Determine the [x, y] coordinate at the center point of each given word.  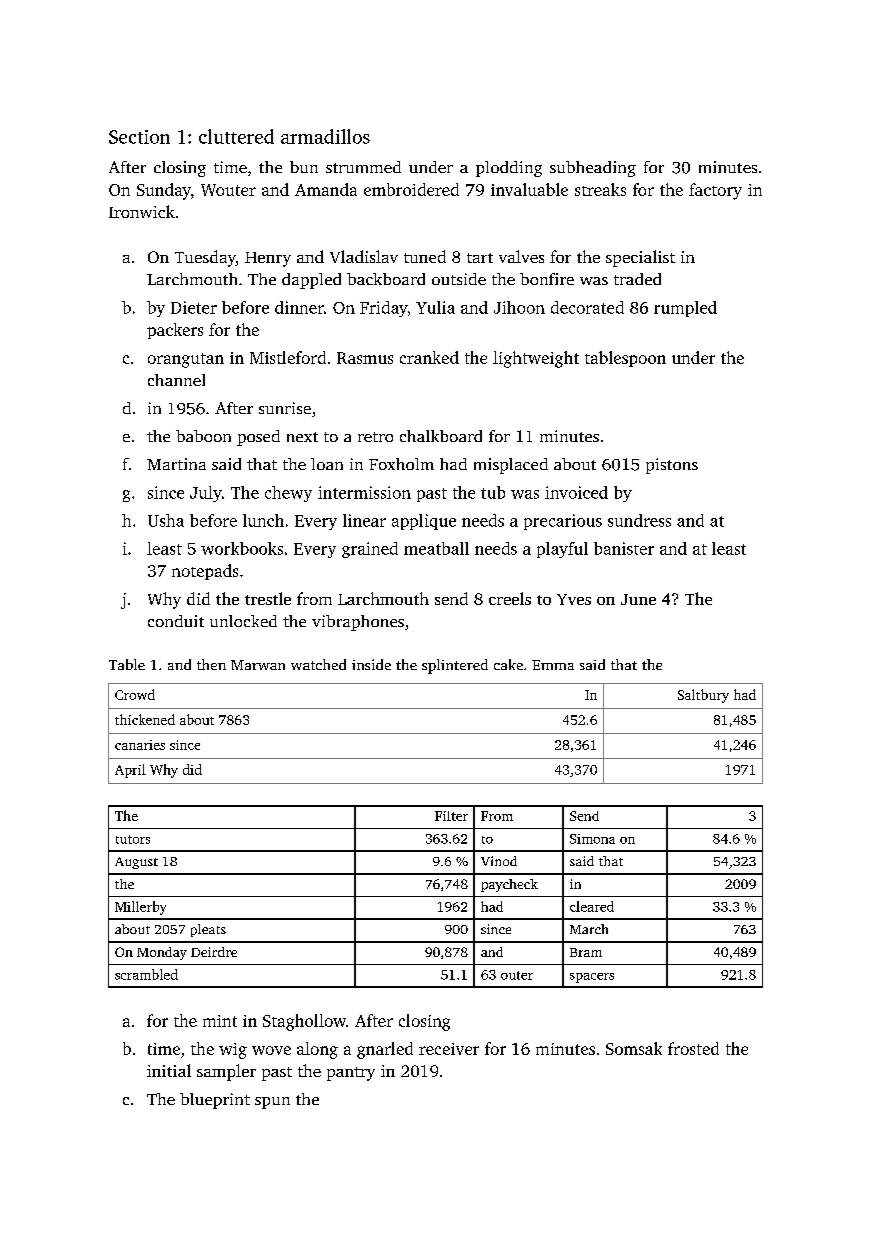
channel [176, 380]
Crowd [135, 694]
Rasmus [365, 358]
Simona [592, 839]
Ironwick [142, 211]
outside [459, 279]
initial [169, 1070]
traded [637, 279]
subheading [593, 169]
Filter [451, 816]
